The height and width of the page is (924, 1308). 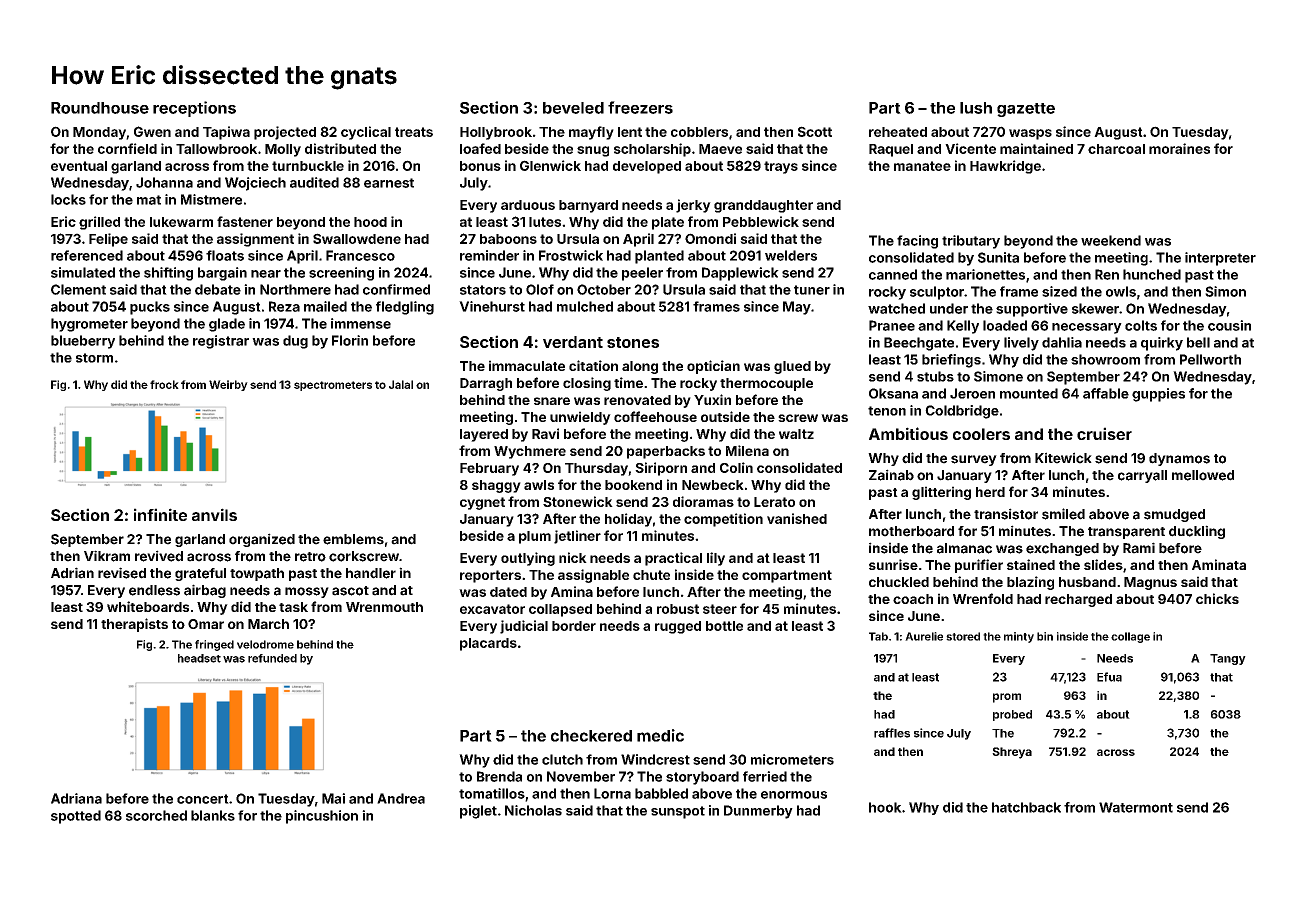 I want to click on receptions, so click(x=194, y=109).
